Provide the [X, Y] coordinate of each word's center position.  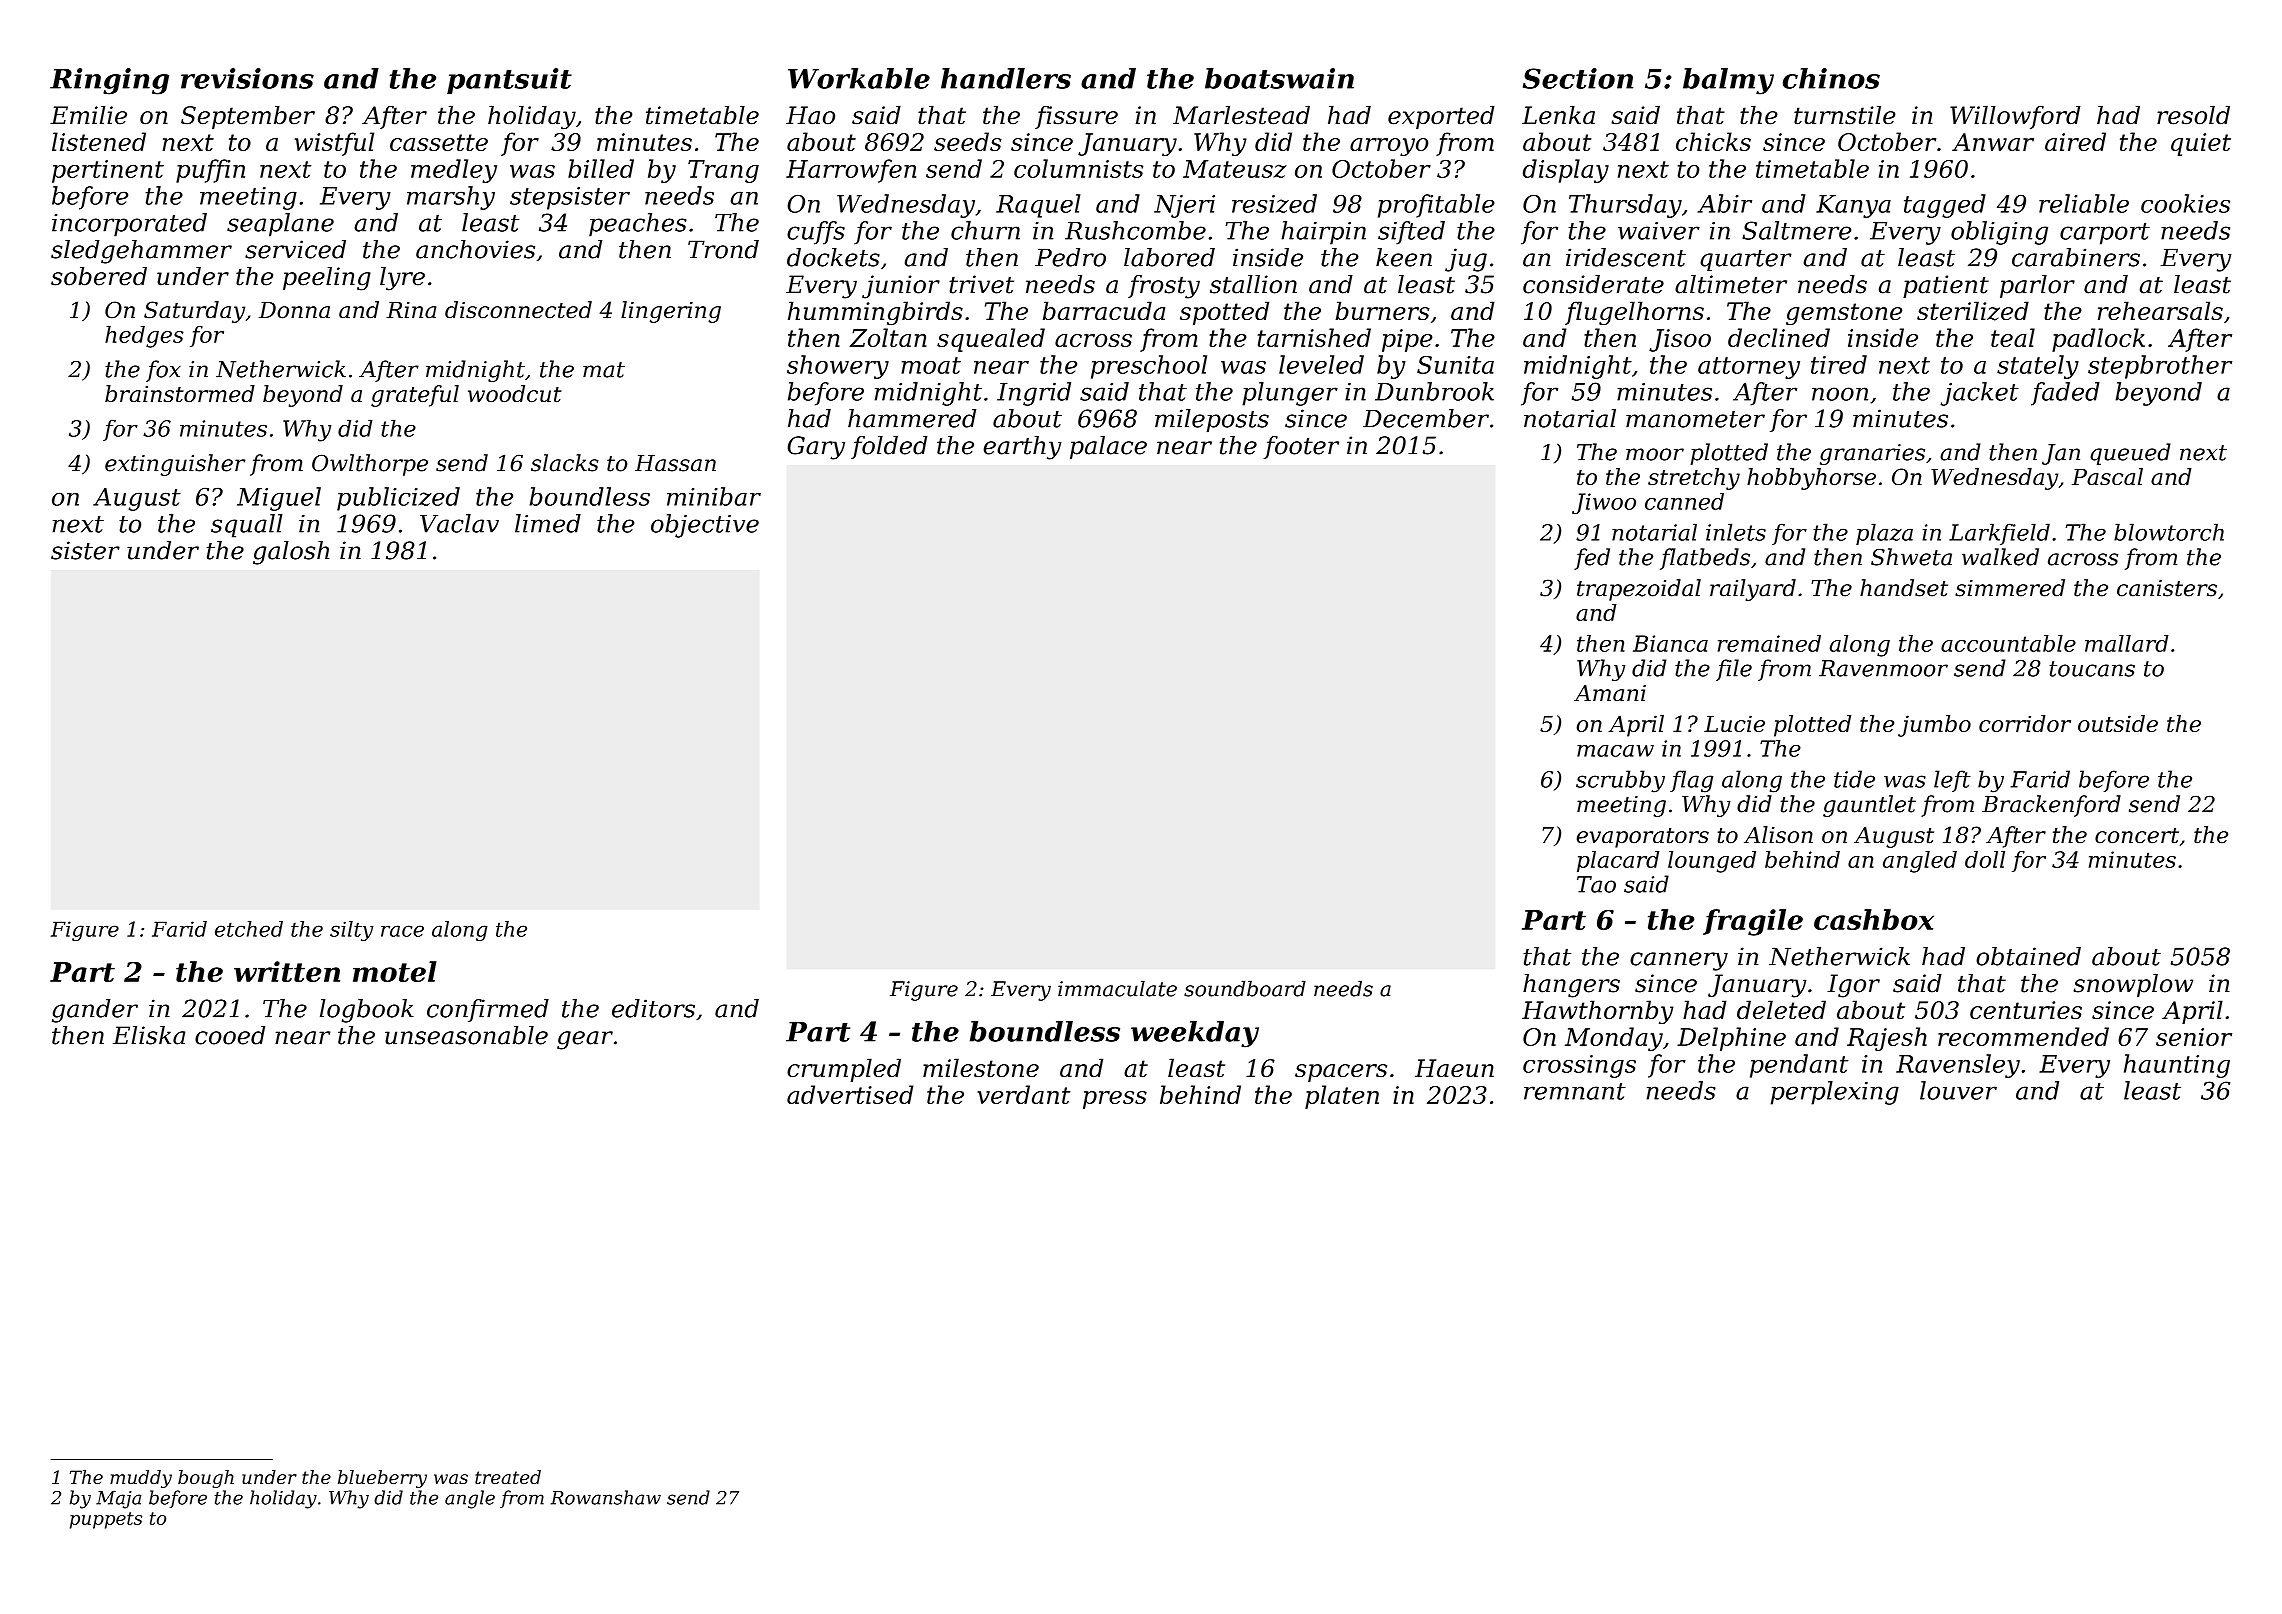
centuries [2026, 1010]
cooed [230, 1035]
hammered [912, 418]
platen [1342, 1097]
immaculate [1117, 988]
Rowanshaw [606, 1497]
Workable [859, 78]
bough [206, 1479]
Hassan [675, 463]
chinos [1831, 78]
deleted [1781, 1009]
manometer [1695, 419]
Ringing [109, 81]
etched [249, 929]
